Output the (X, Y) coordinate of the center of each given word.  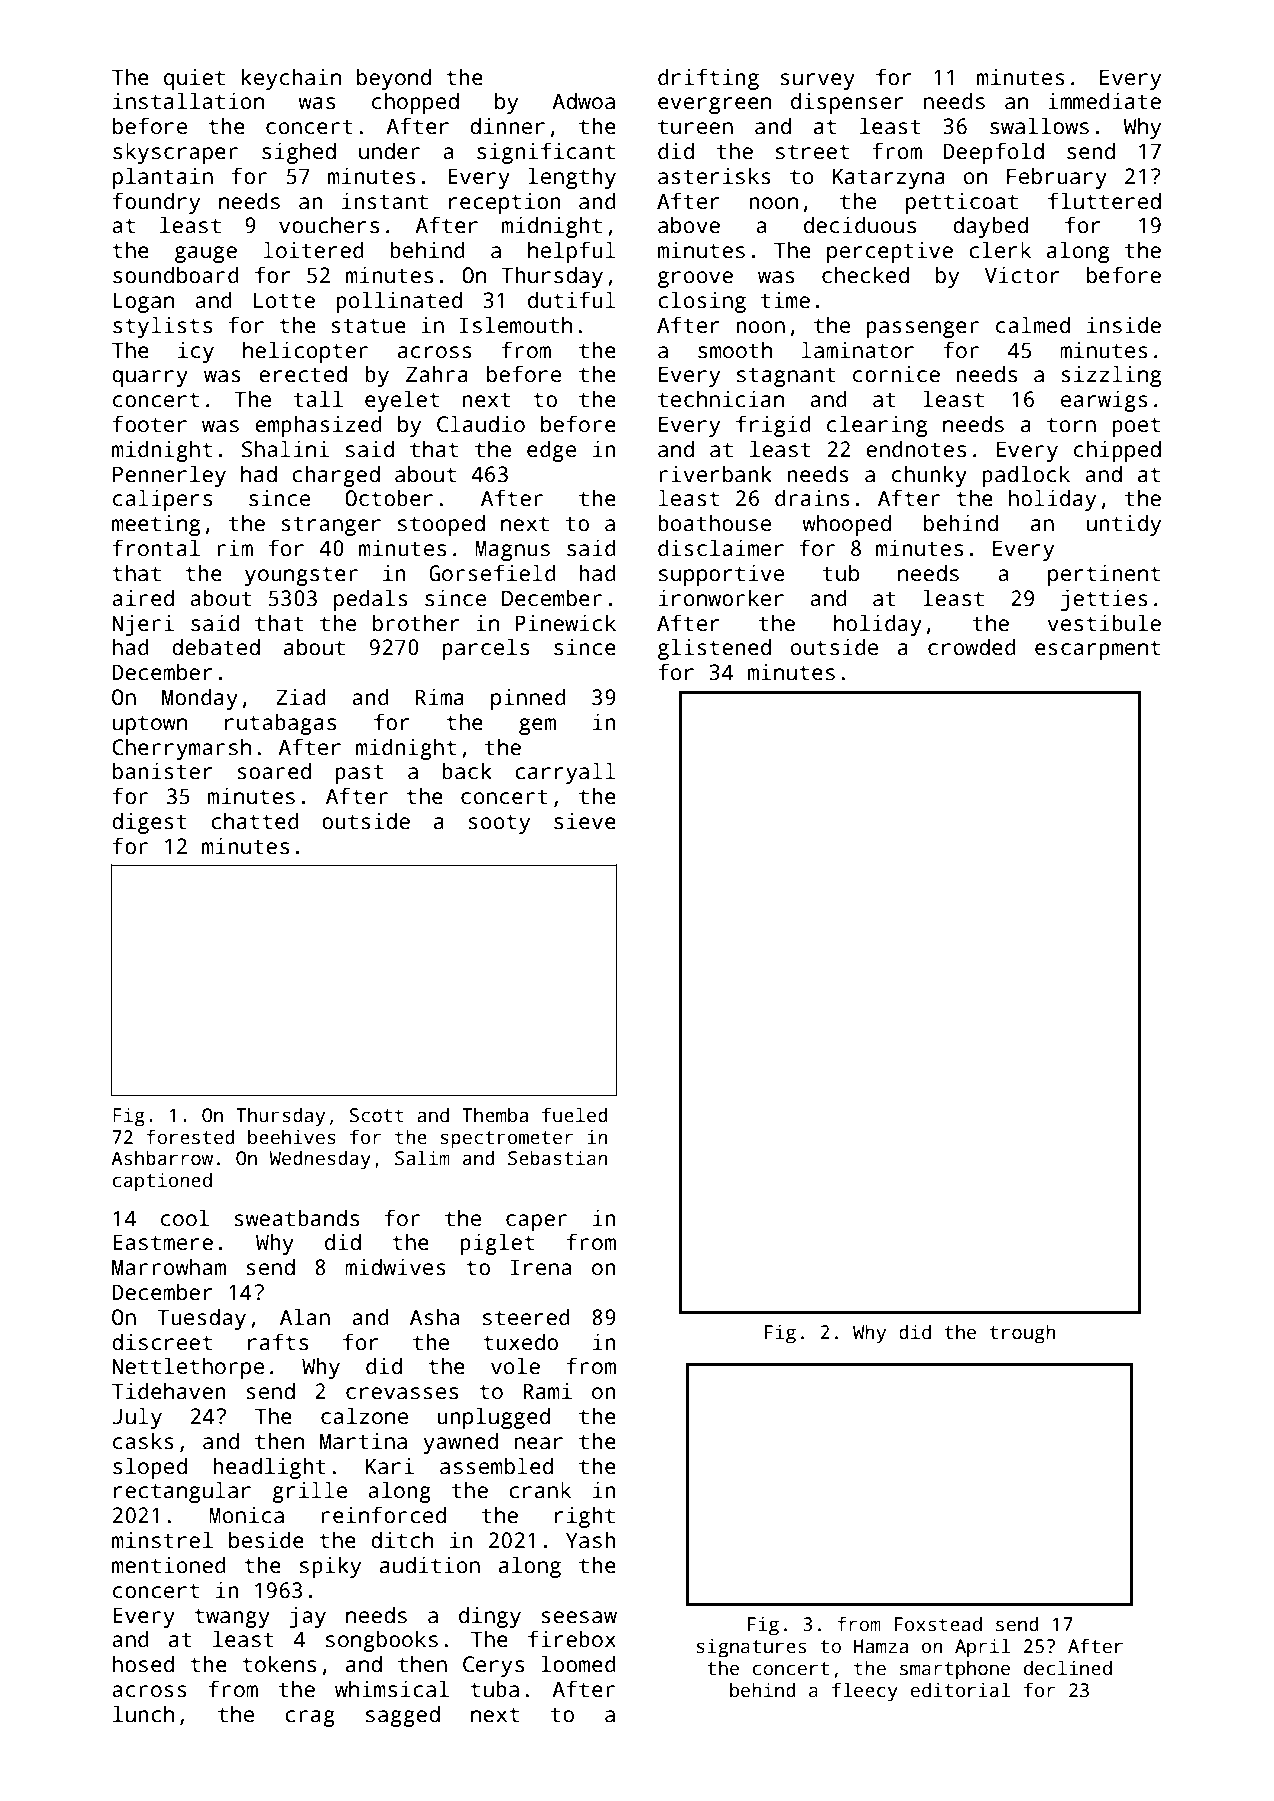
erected (303, 374)
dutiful (571, 300)
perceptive (890, 252)
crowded (972, 647)
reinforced (383, 1515)
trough (1023, 1334)
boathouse (714, 523)
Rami (547, 1391)
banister (163, 771)
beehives (292, 1137)
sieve (585, 821)
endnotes (916, 449)
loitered (314, 250)
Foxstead (938, 1624)
